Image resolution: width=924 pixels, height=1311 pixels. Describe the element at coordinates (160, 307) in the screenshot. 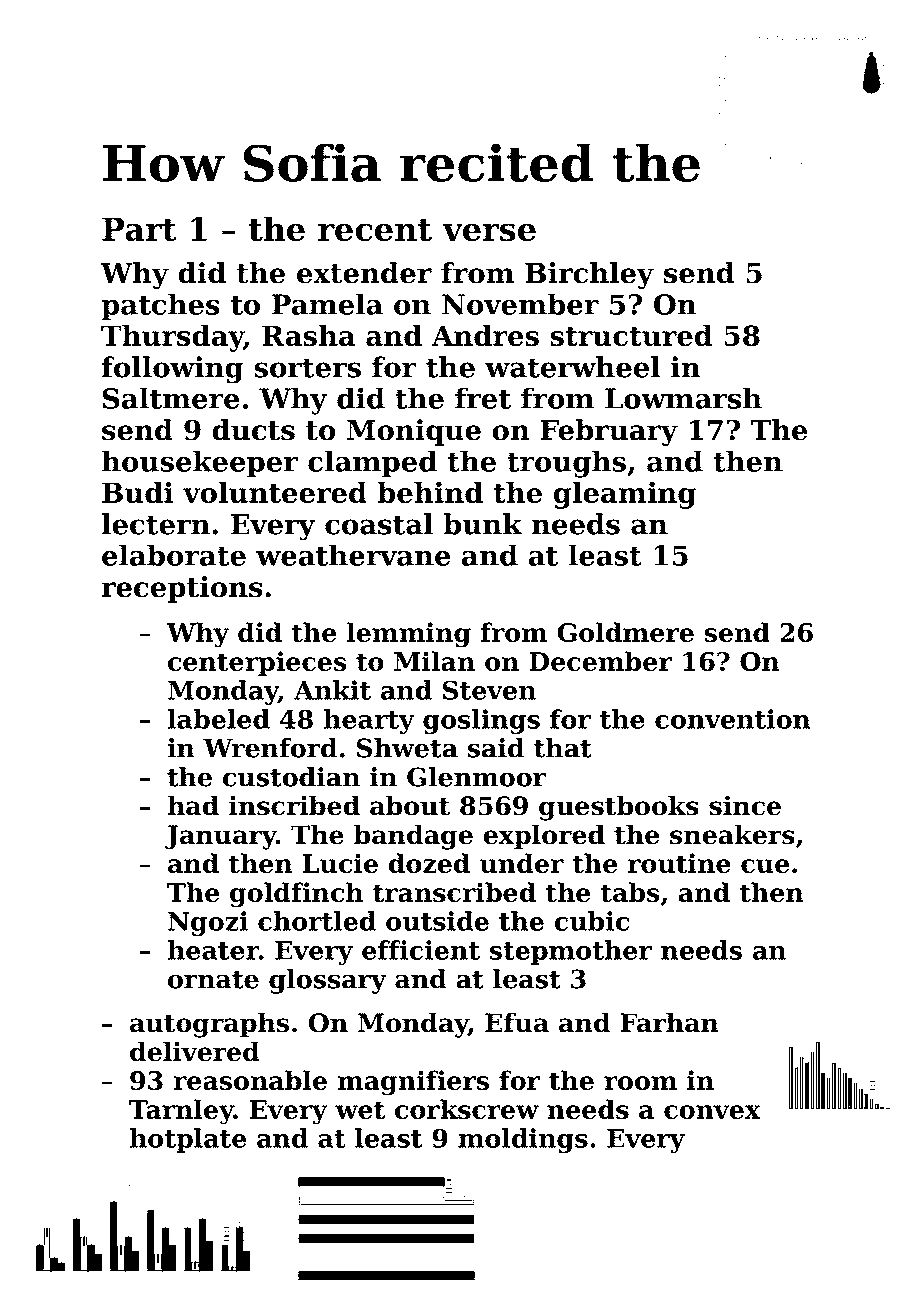

I see `patches` at that location.
